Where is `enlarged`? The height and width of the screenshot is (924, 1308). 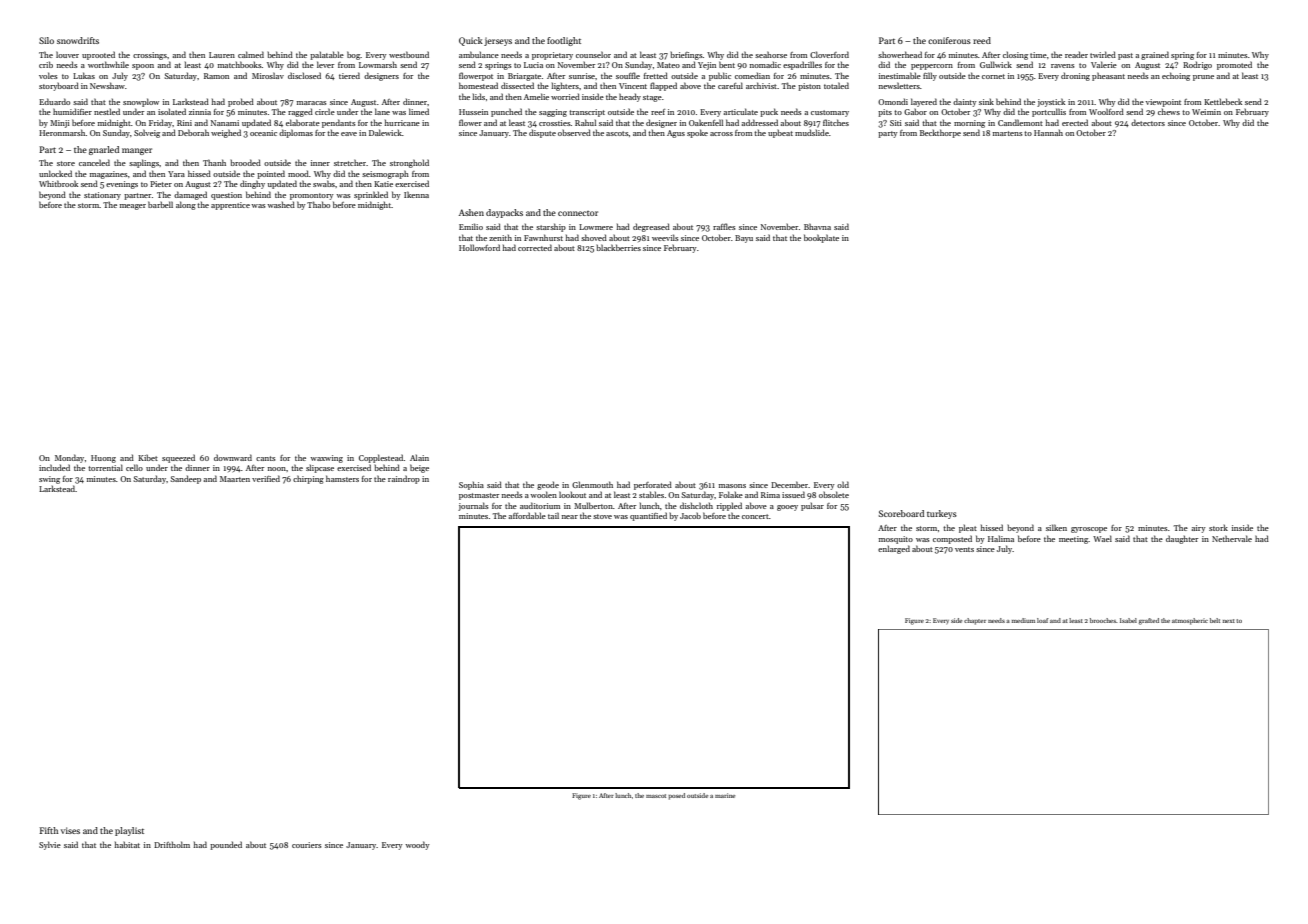
enlarged is located at coordinates (894, 549).
